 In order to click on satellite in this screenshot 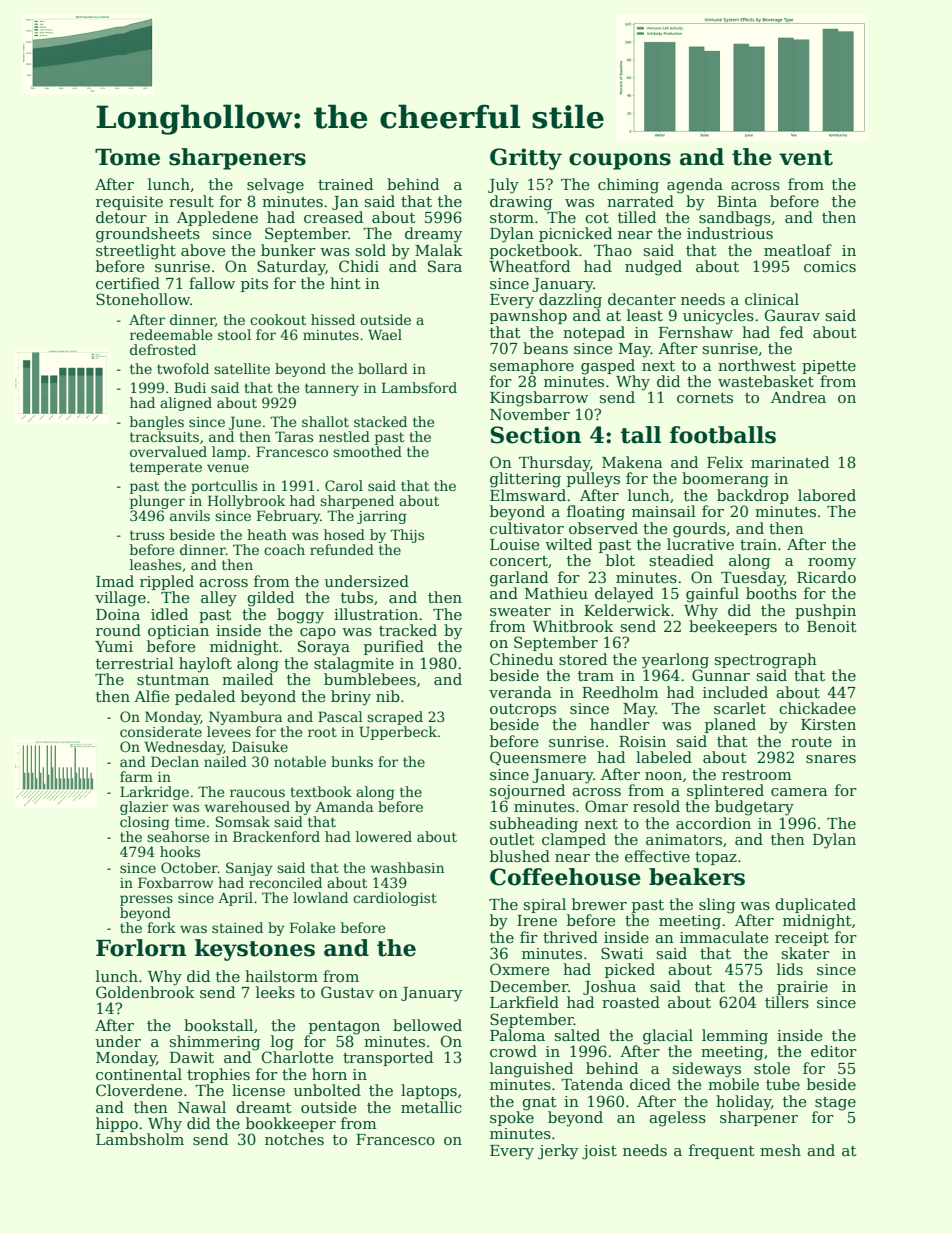, I will do `click(242, 368)`.
